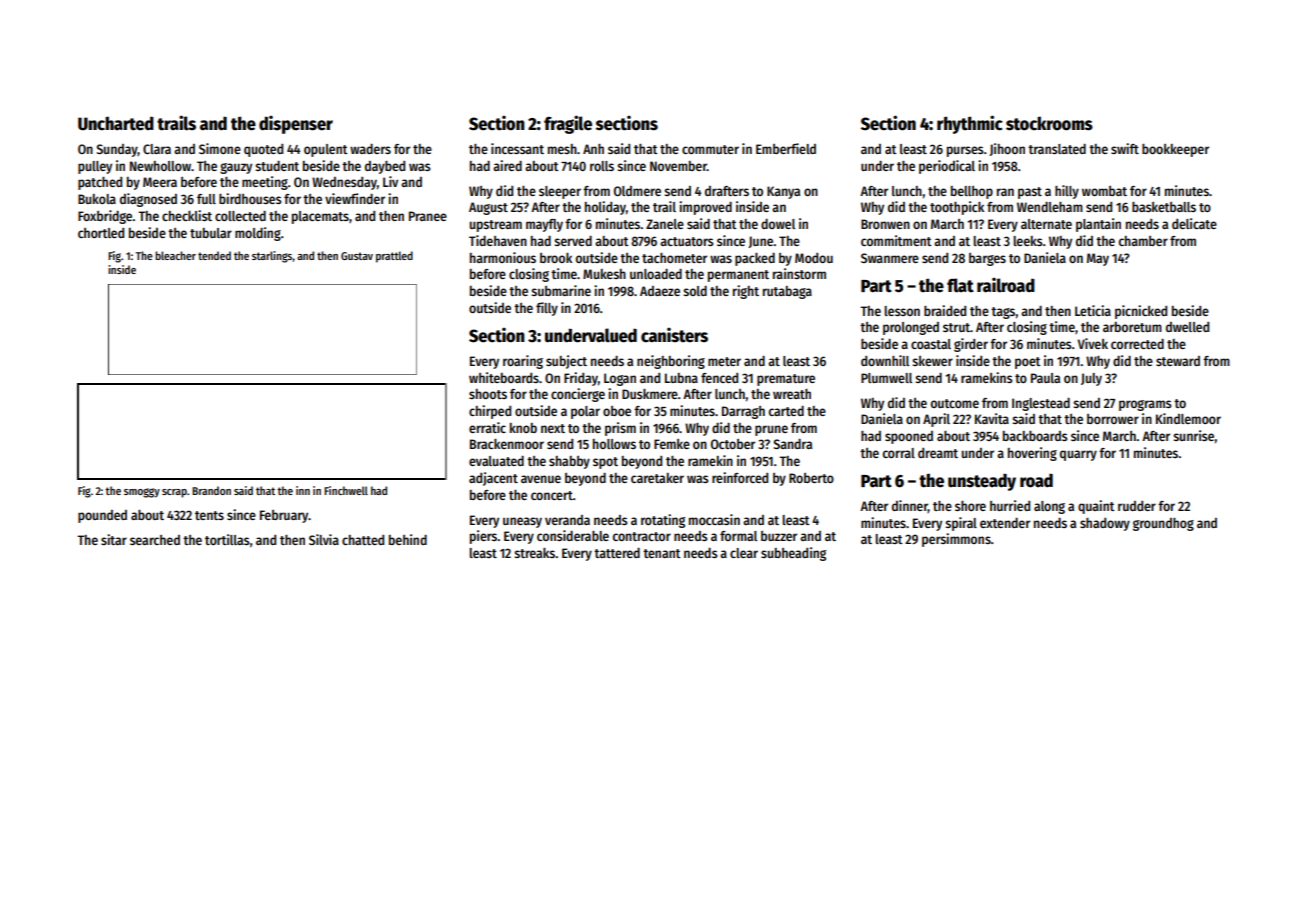  Describe the element at coordinates (678, 166) in the screenshot. I see `November` at that location.
